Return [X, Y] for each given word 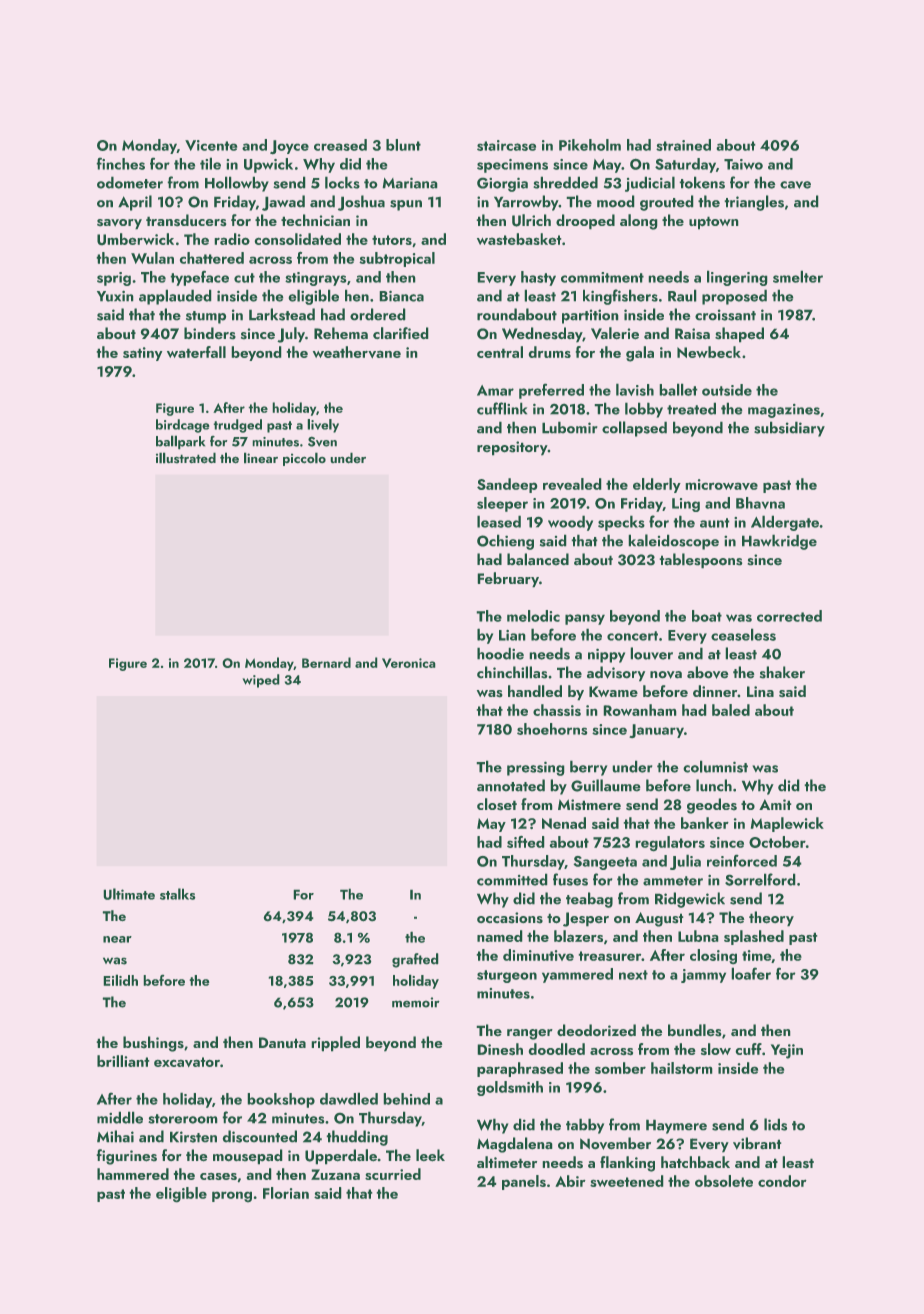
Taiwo [743, 164]
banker [705, 823]
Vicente [211, 145]
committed [512, 879]
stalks [178, 894]
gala [640, 354]
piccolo [304, 459]
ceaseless [743, 634]
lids [775, 1124]
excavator [187, 1062]
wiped [261, 681]
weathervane [357, 352]
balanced [538, 559]
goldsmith [510, 1088]
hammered [133, 1174]
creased [340, 145]
